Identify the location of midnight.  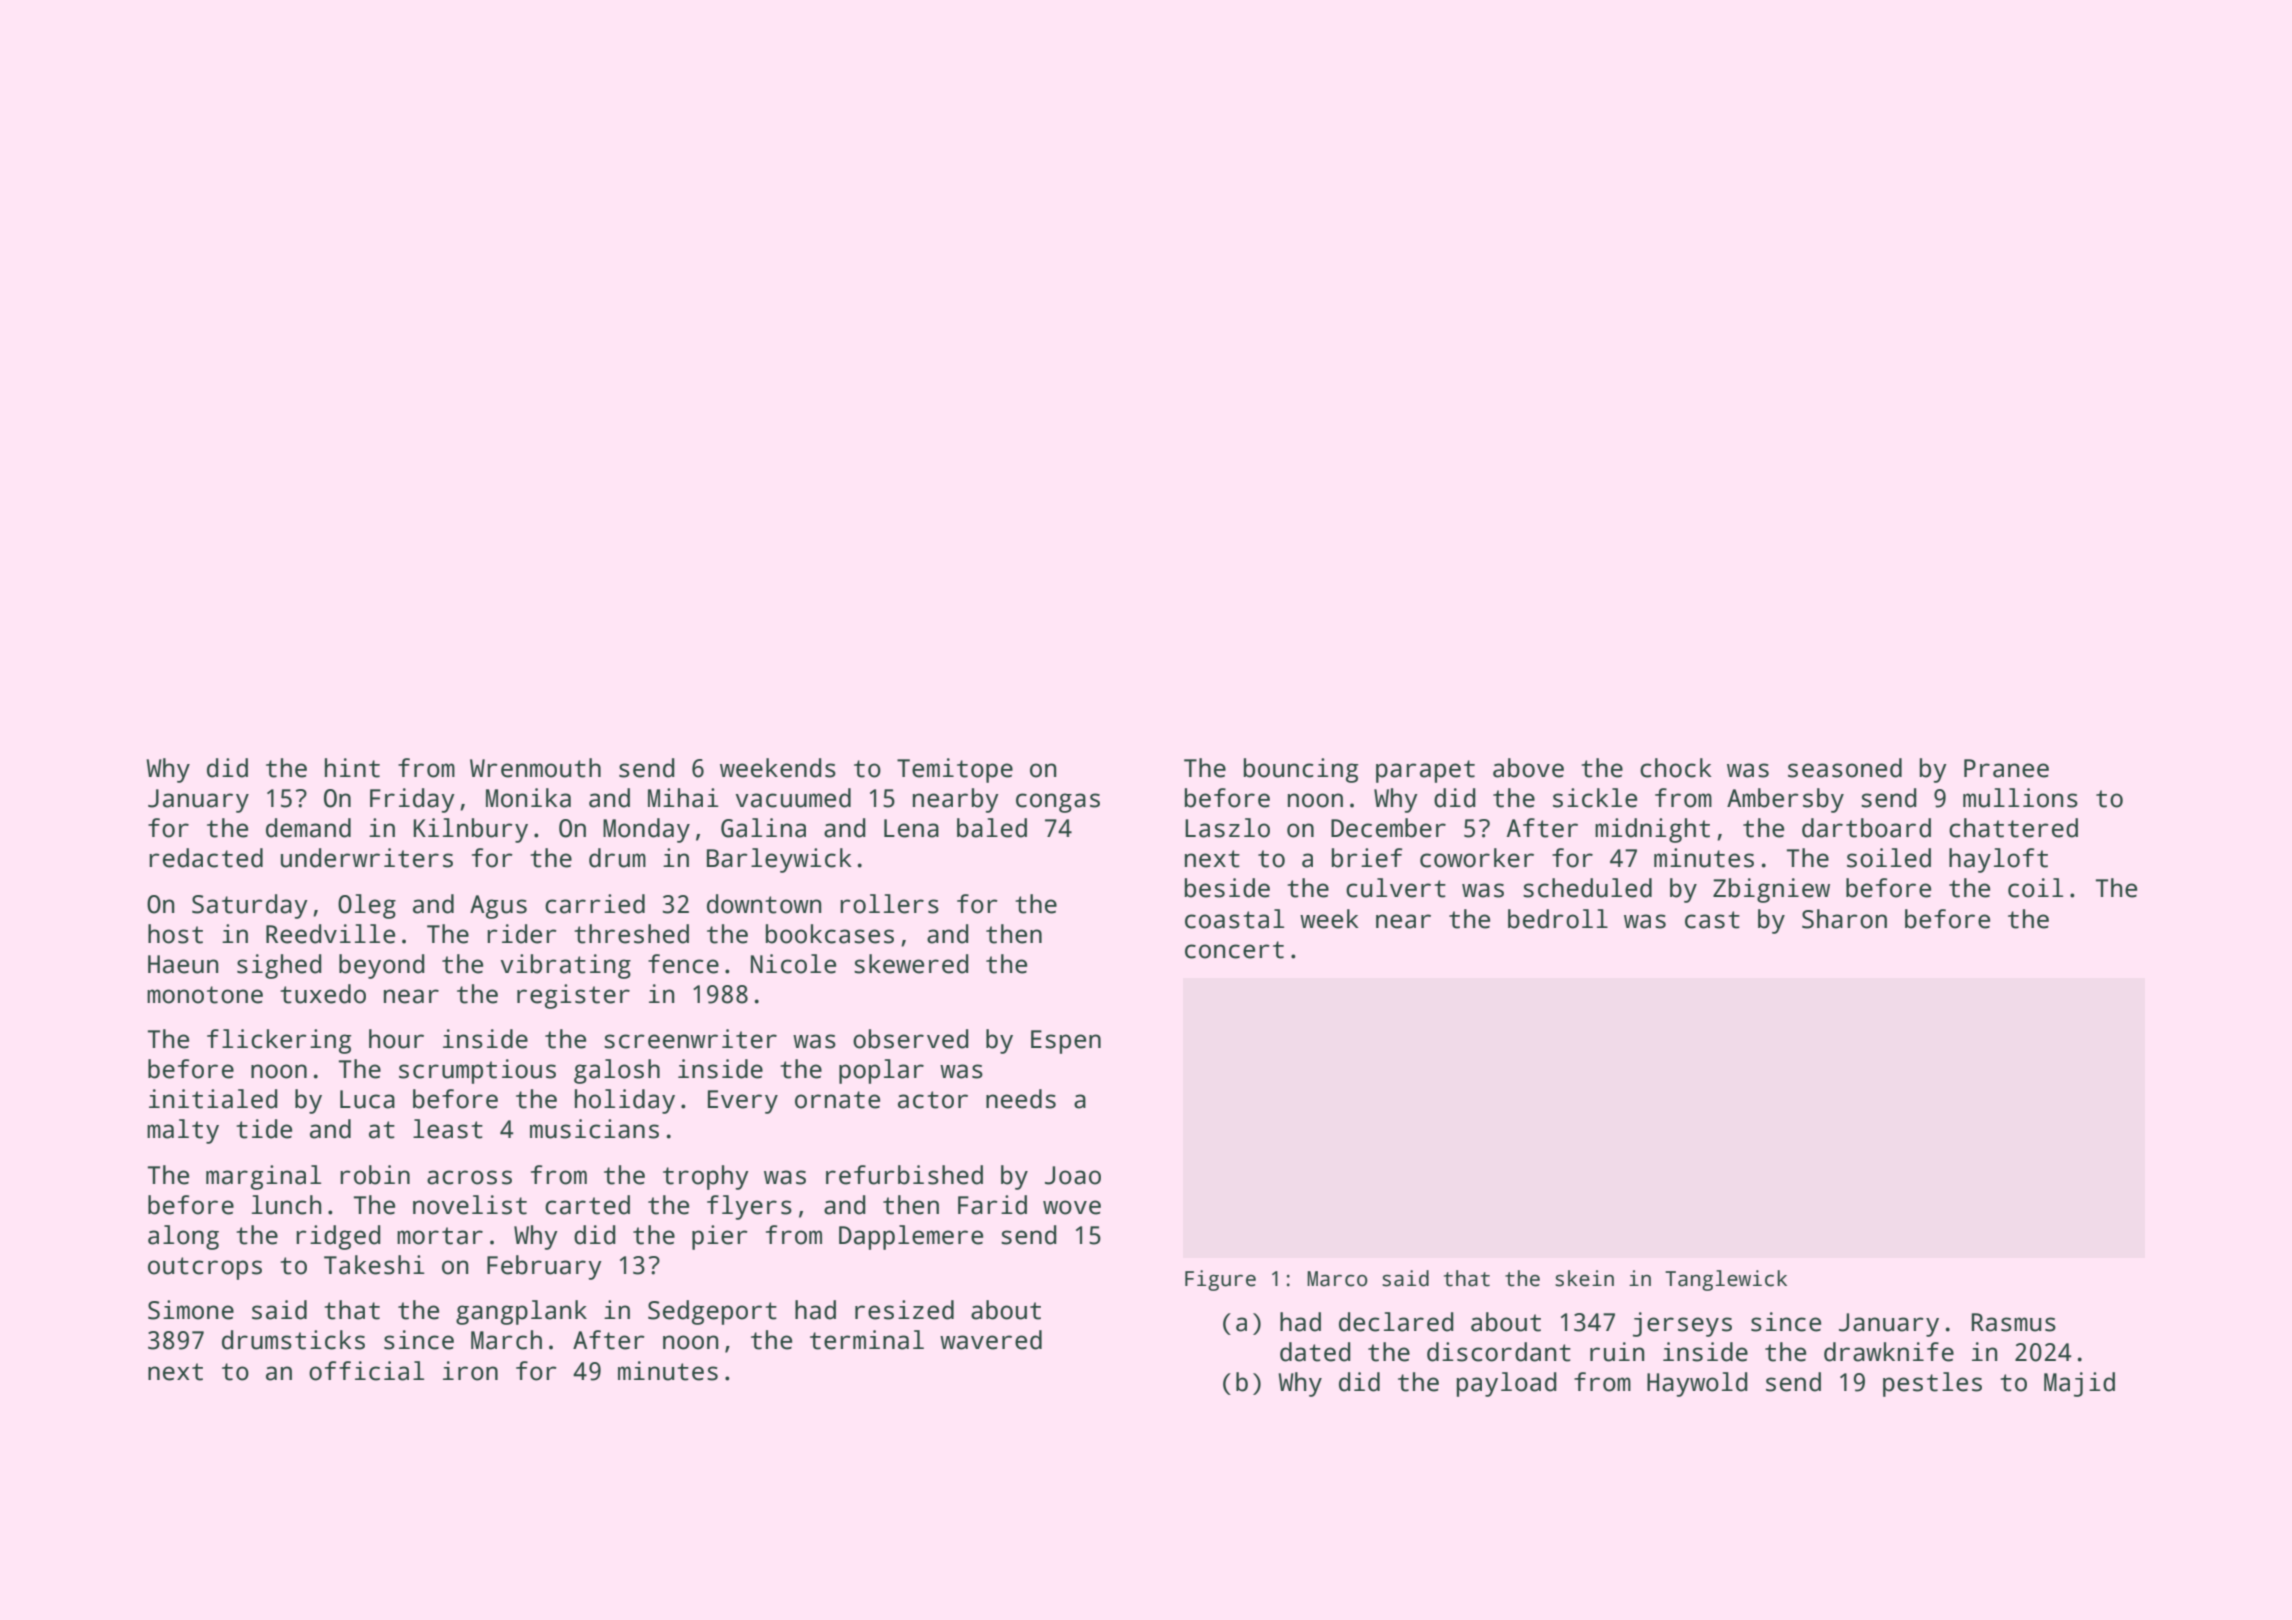
(1652, 830).
